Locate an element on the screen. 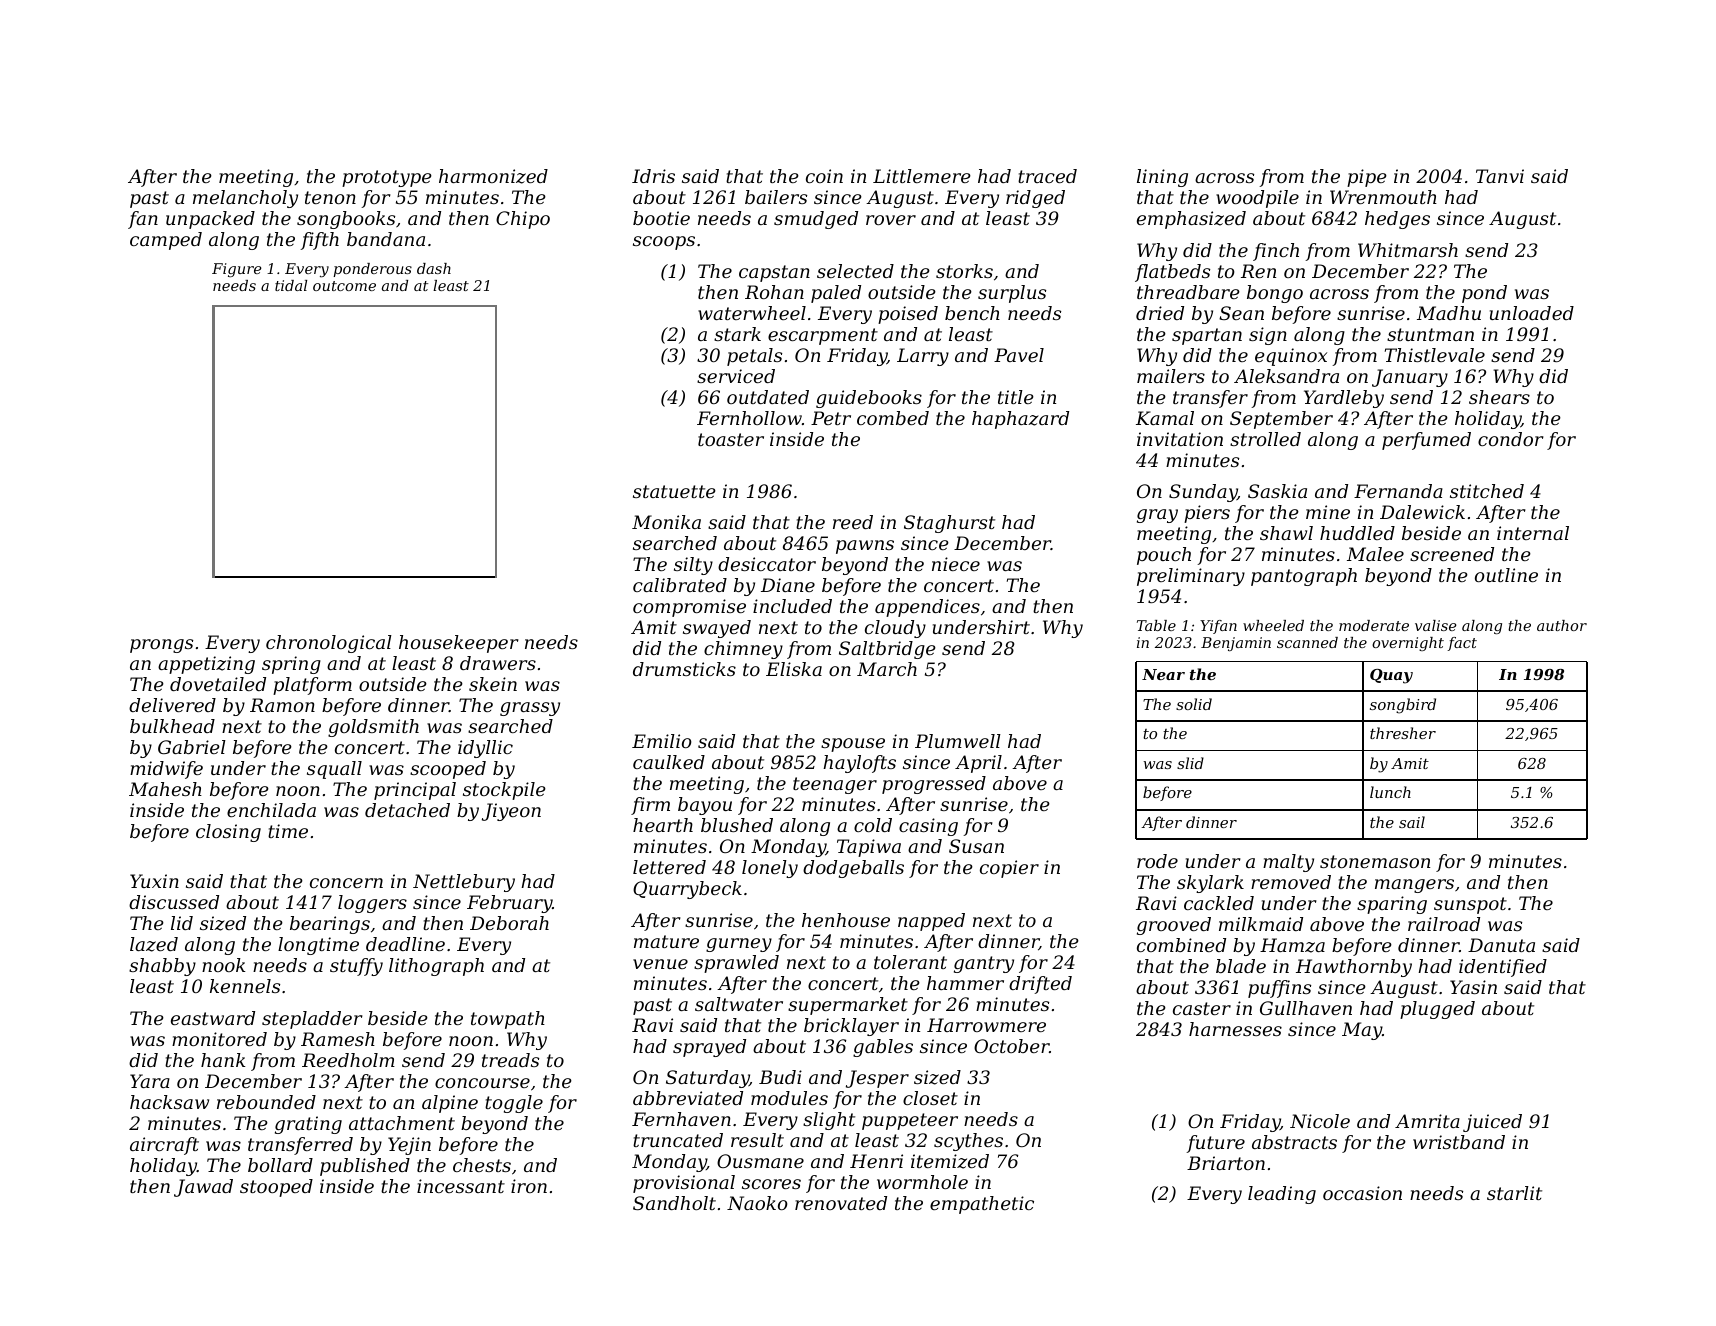 The image size is (1716, 1326). pipe is located at coordinates (1367, 178).
